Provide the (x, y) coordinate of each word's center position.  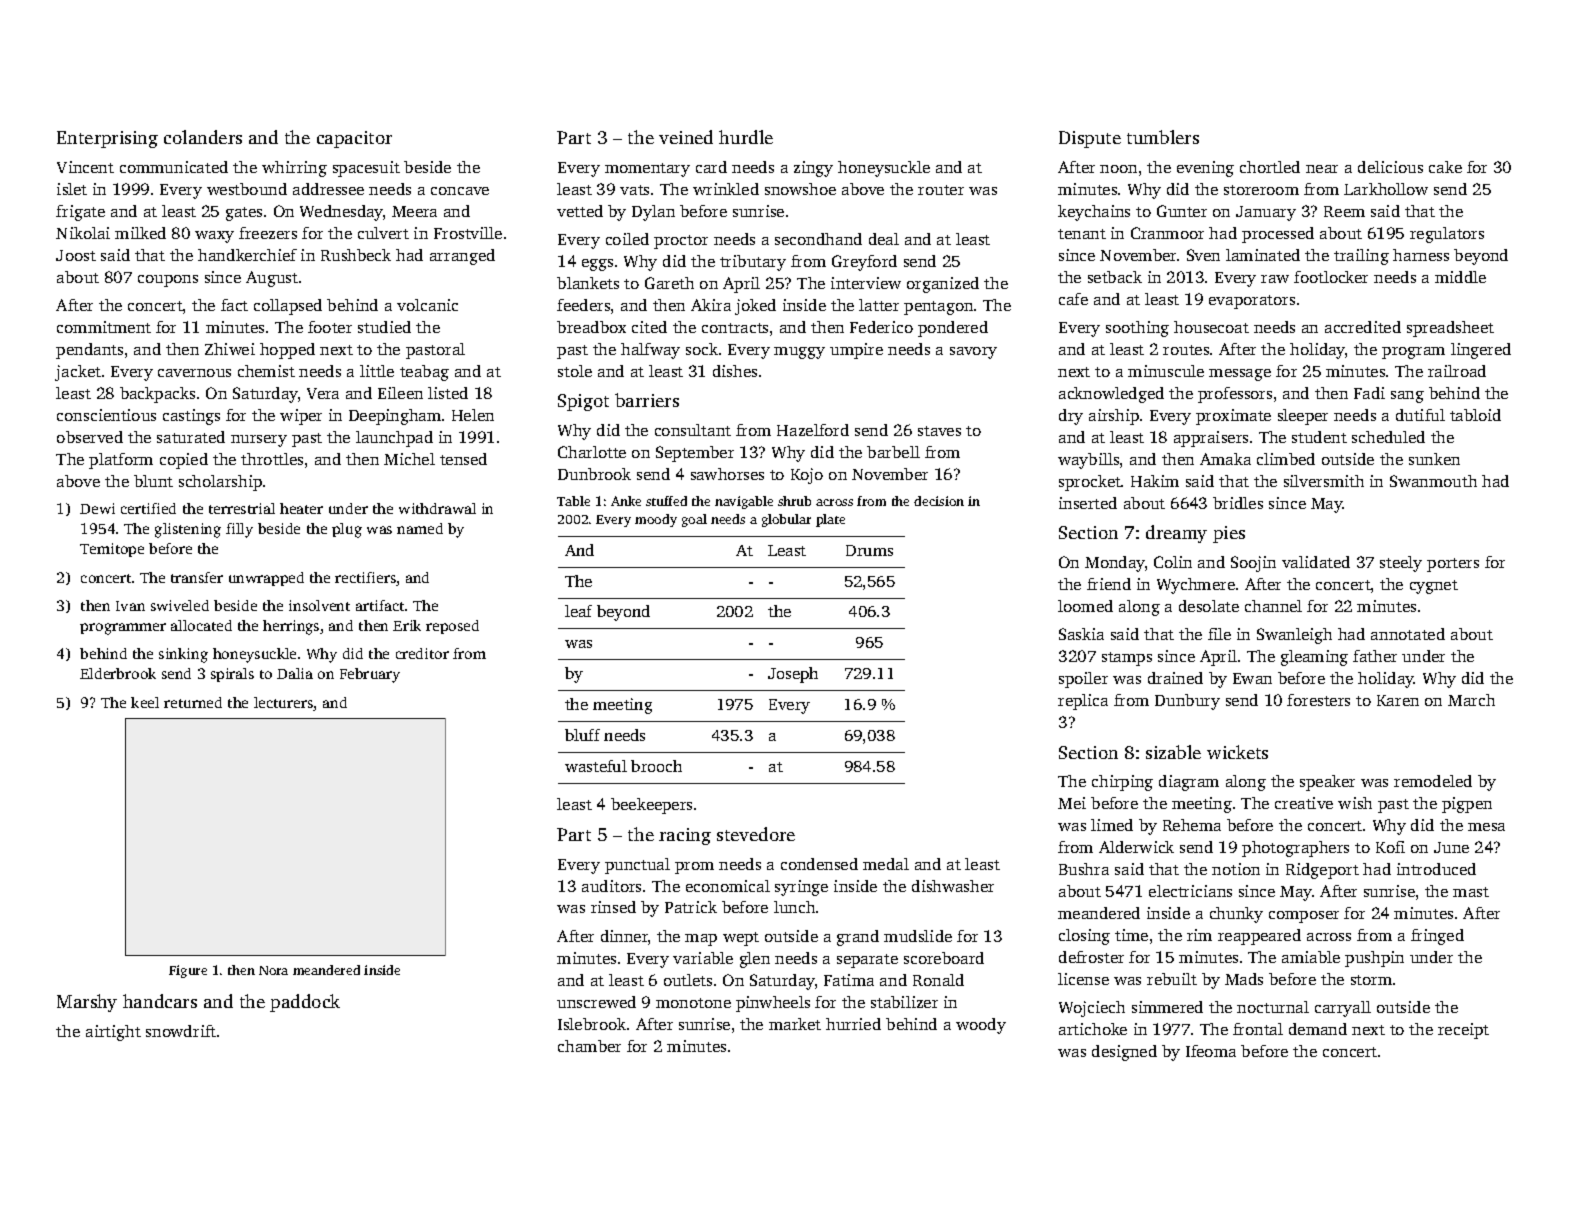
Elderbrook (118, 673)
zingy (813, 169)
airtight (113, 1033)
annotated (1408, 634)
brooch (656, 766)
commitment (104, 327)
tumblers (1163, 137)
